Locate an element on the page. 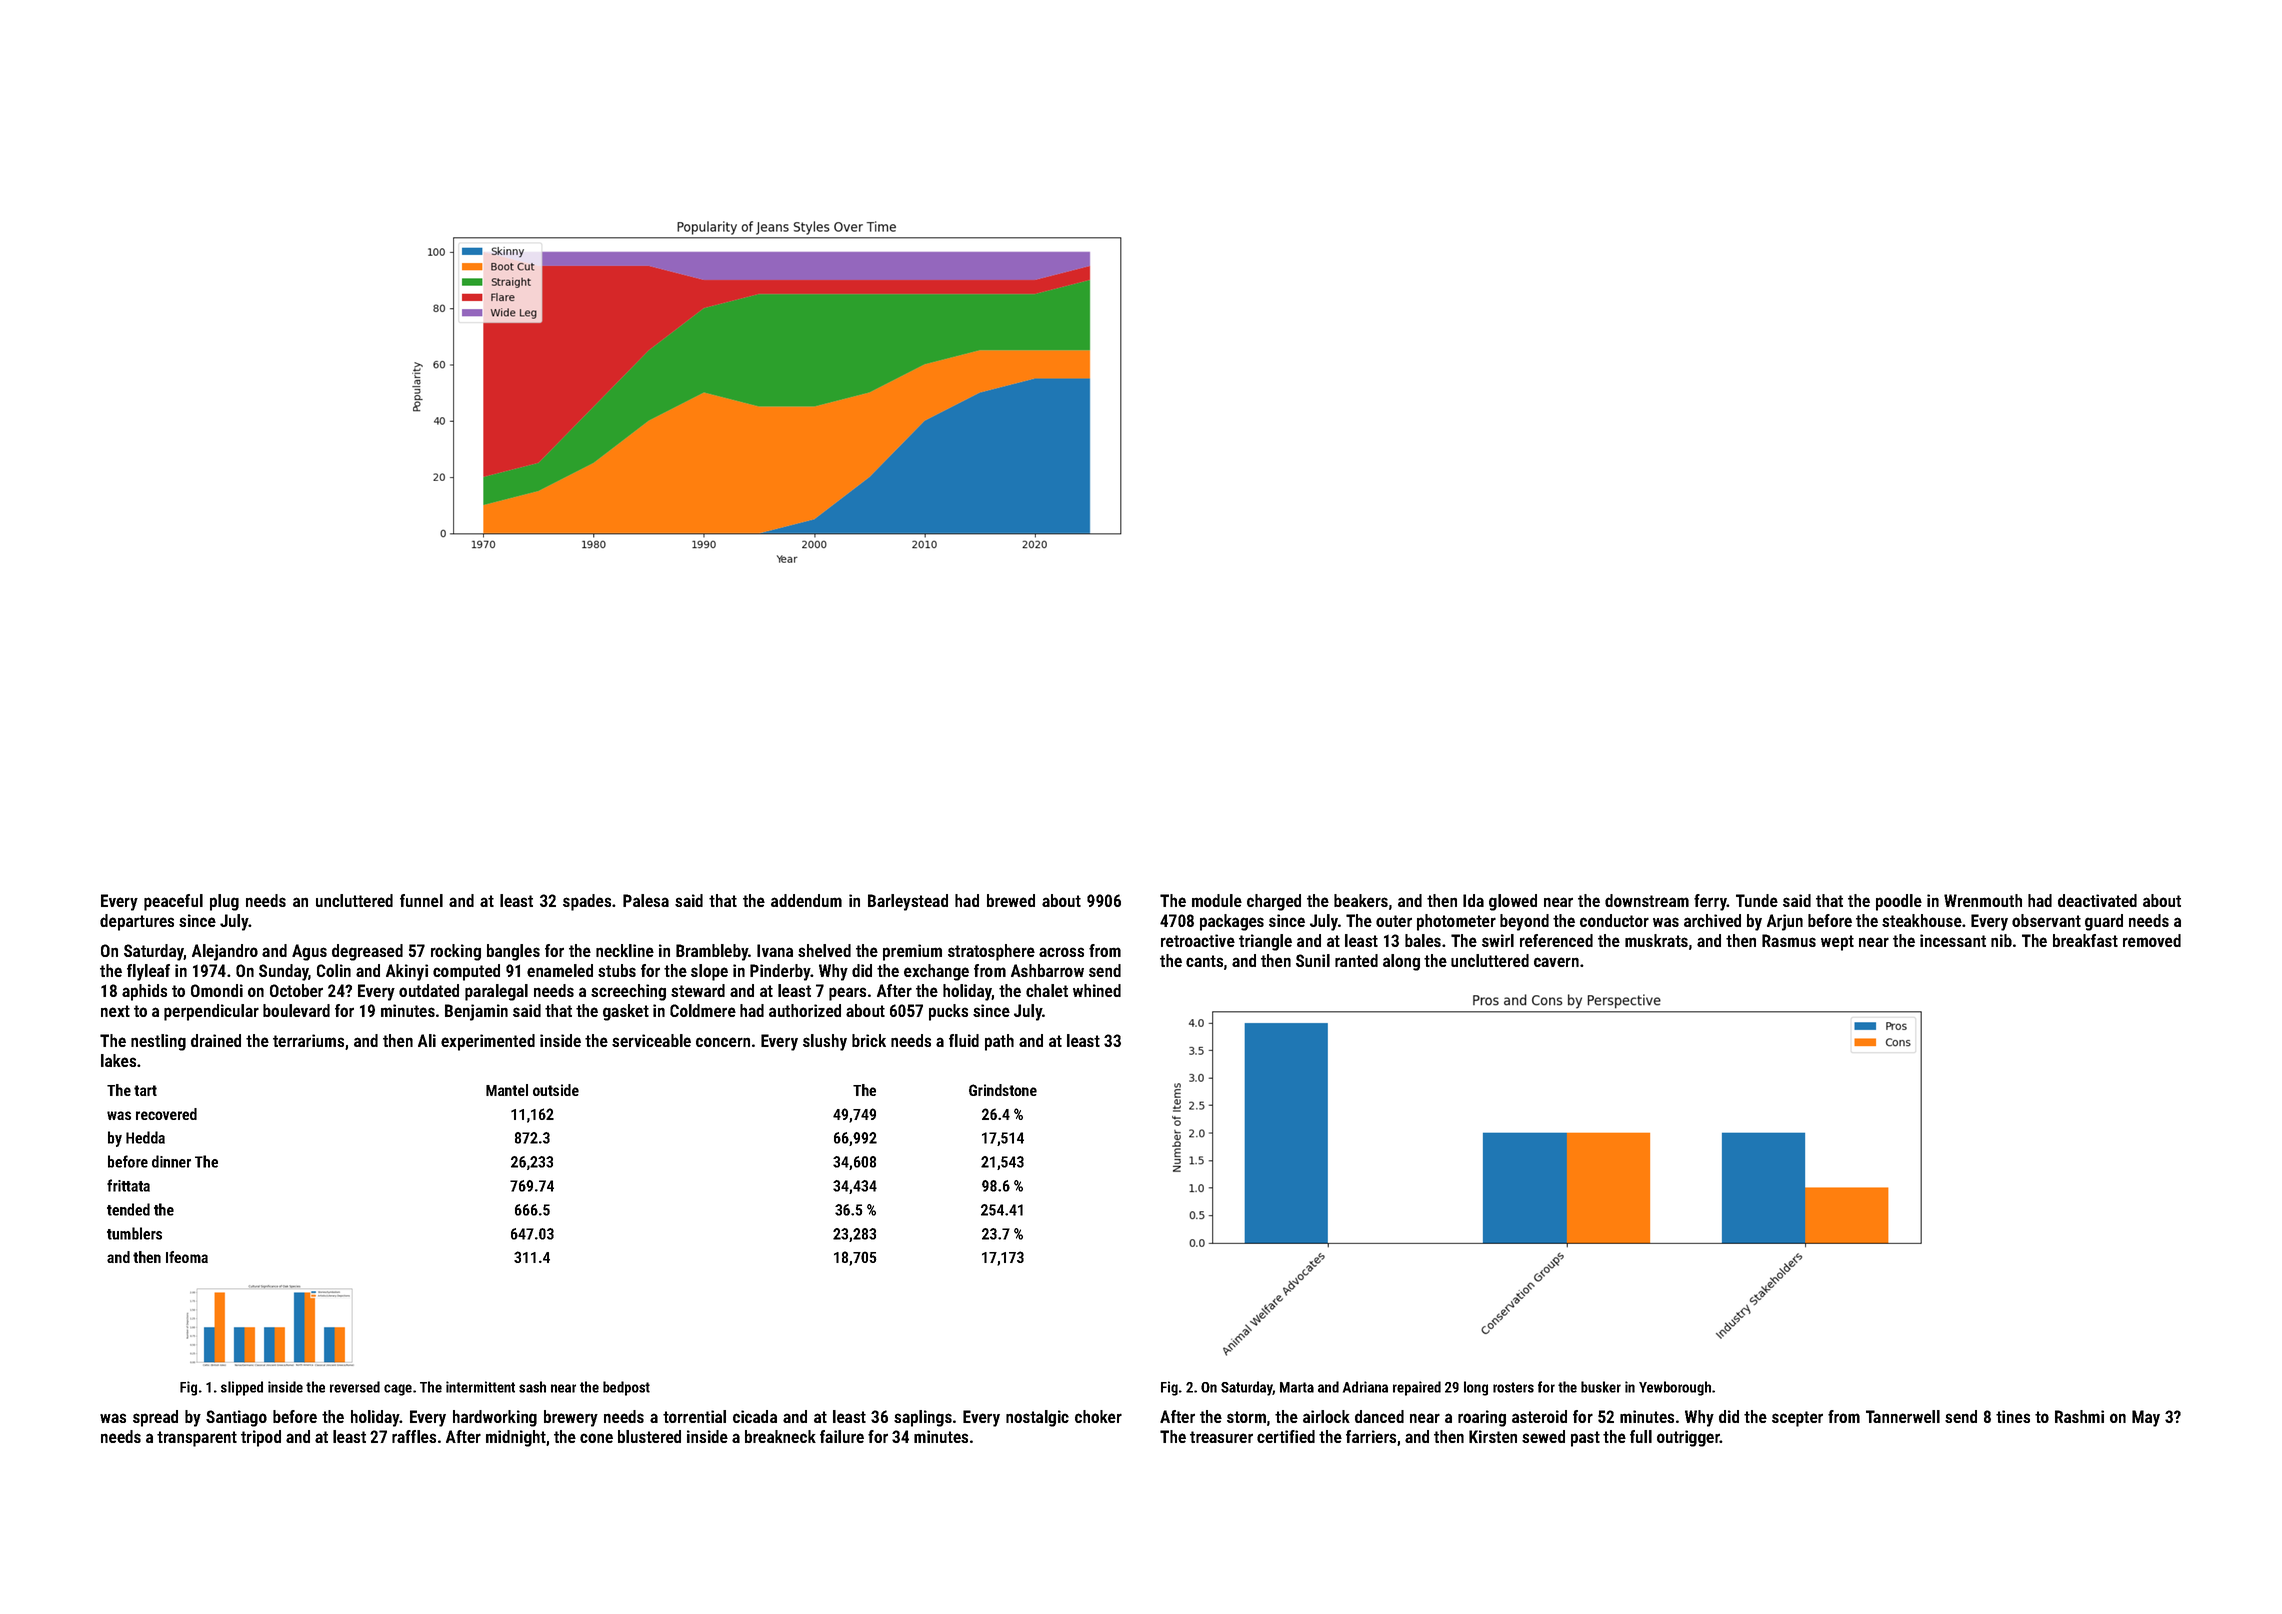 The width and height of the image is (2282, 1614). funnel is located at coordinates (421, 900).
